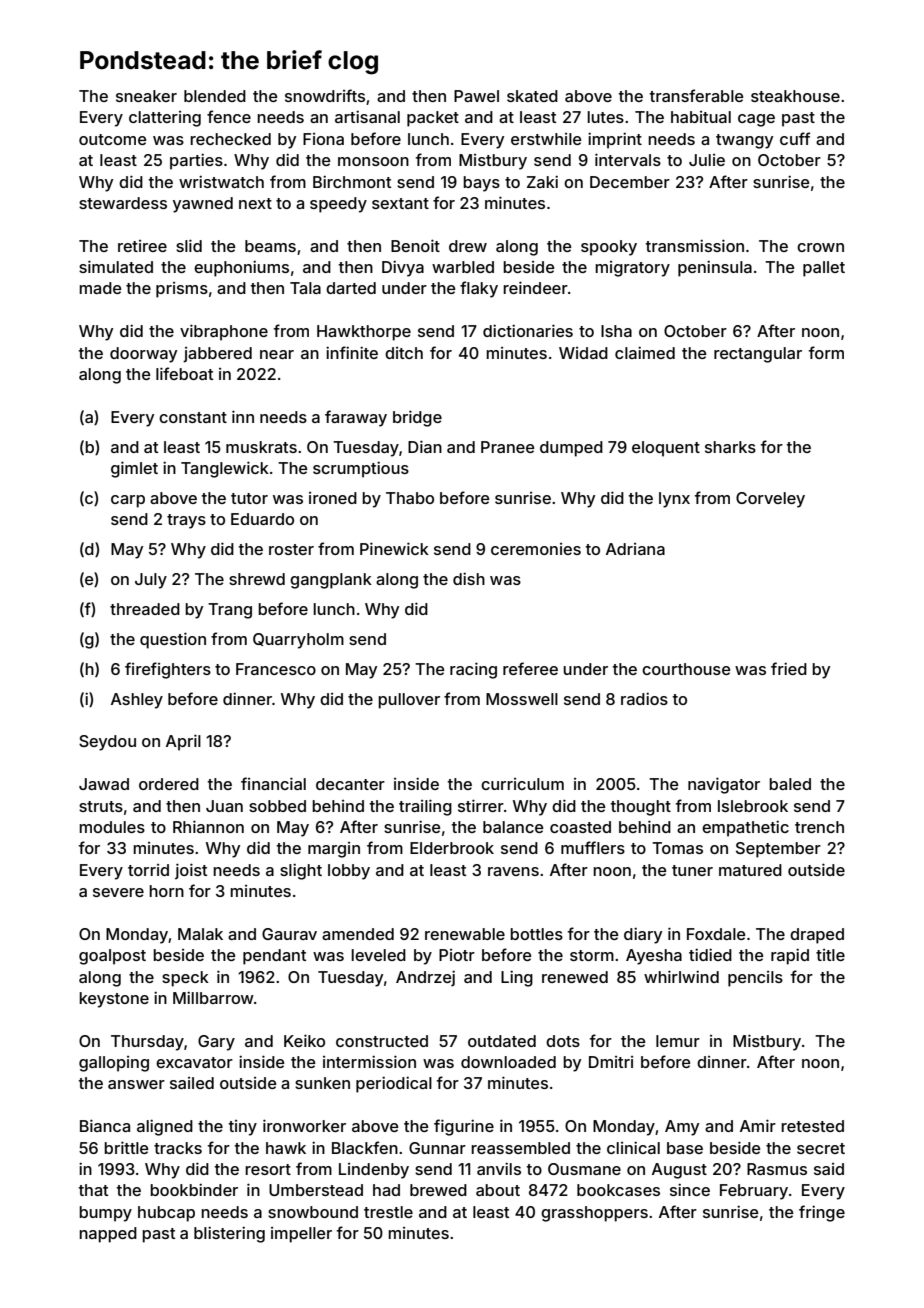  Describe the element at coordinates (301, 871) in the screenshot. I see `slight` at that location.
